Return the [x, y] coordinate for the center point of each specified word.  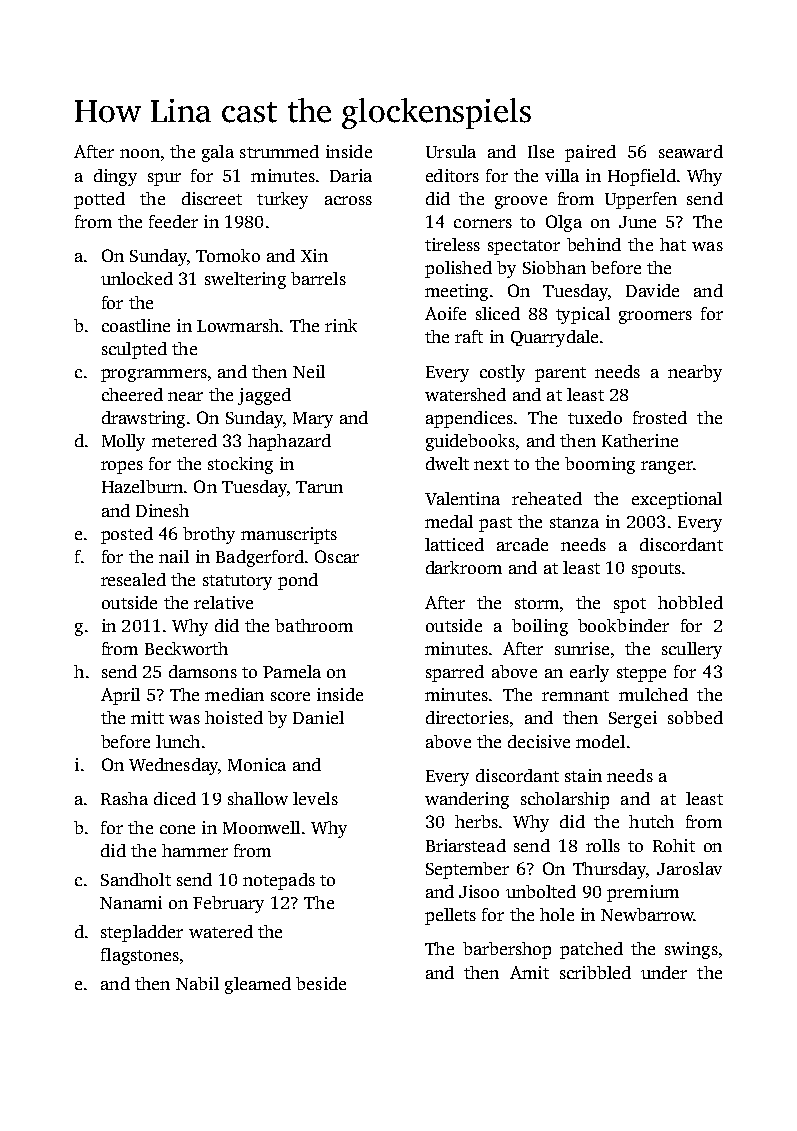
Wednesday [173, 766]
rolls [603, 845]
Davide [652, 290]
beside [321, 983]
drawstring [143, 419]
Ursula [451, 151]
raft [469, 336]
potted [99, 200]
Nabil [197, 983]
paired [590, 153]
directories [467, 717]
